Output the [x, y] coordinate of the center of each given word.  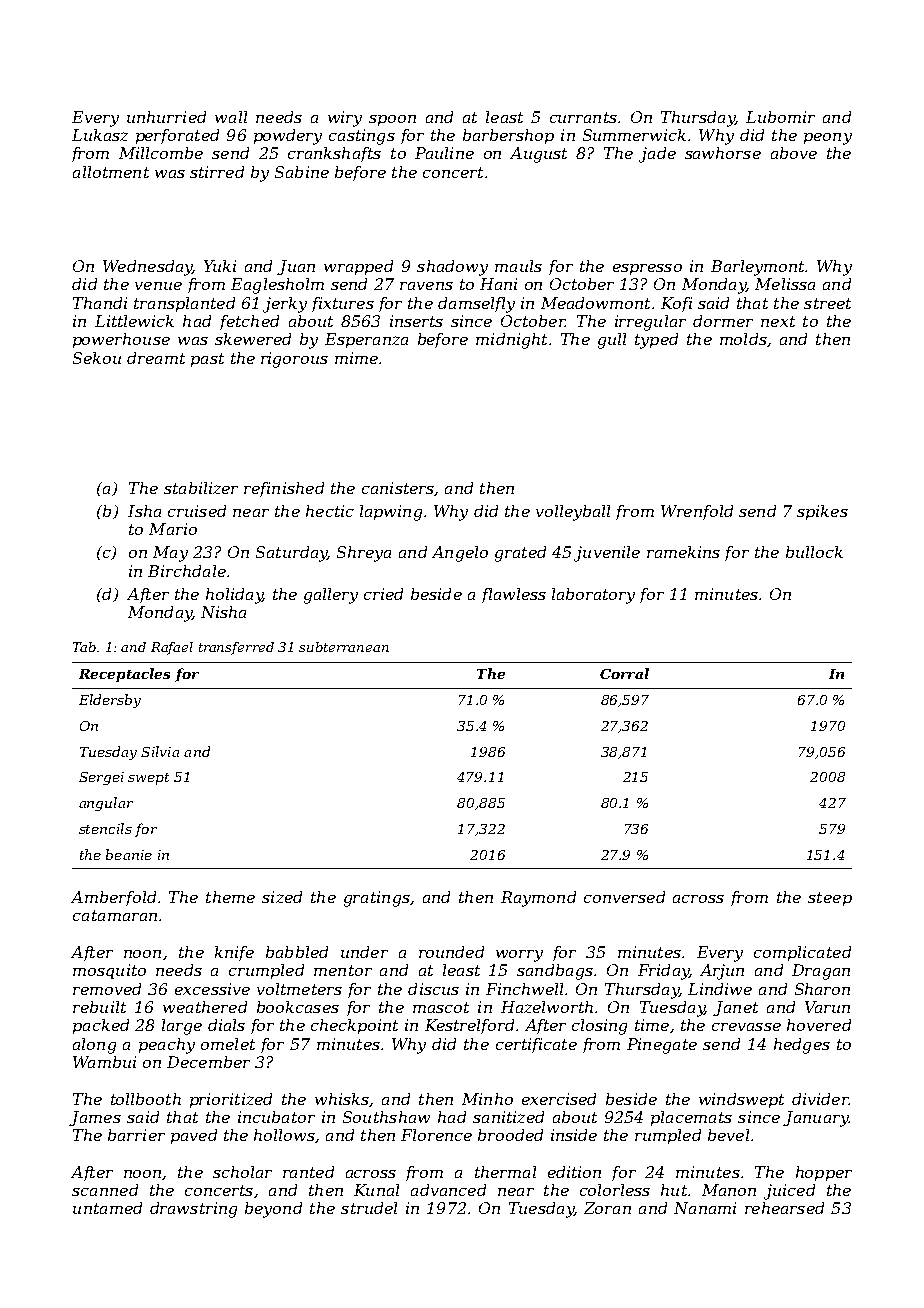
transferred [236, 648]
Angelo [460, 554]
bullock [814, 552]
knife [234, 953]
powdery [288, 137]
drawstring [193, 1210]
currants [583, 117]
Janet [735, 1008]
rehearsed [784, 1208]
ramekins [683, 552]
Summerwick [634, 135]
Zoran [607, 1208]
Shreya [364, 554]
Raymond [538, 899]
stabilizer [201, 488]
